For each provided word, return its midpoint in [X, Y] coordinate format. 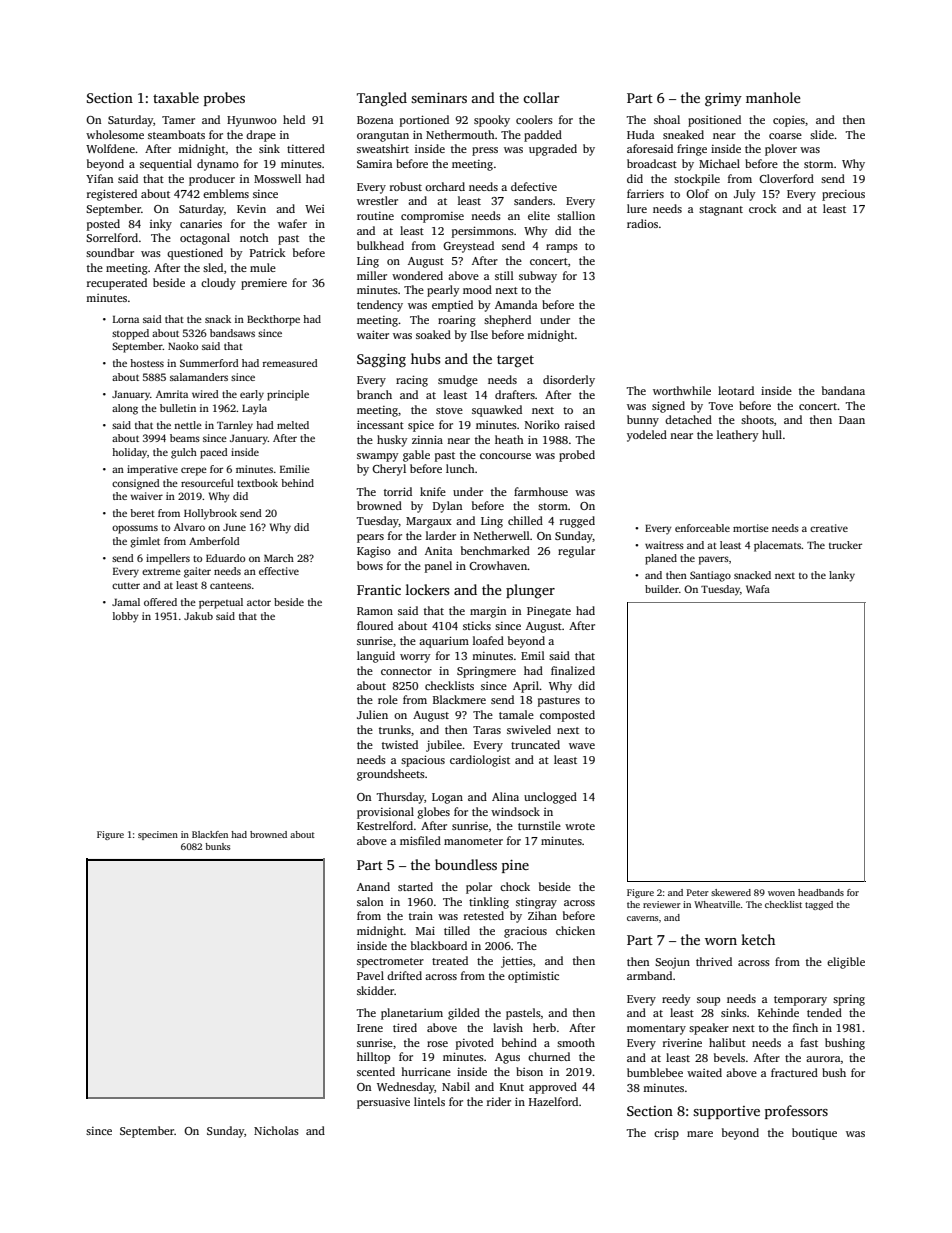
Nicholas [276, 1130]
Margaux [429, 522]
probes [224, 99]
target [515, 361]
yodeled [647, 436]
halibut [727, 1042]
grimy [723, 99]
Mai [425, 930]
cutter [126, 585]
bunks [217, 846]
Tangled [382, 99]
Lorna [126, 319]
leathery [738, 436]
